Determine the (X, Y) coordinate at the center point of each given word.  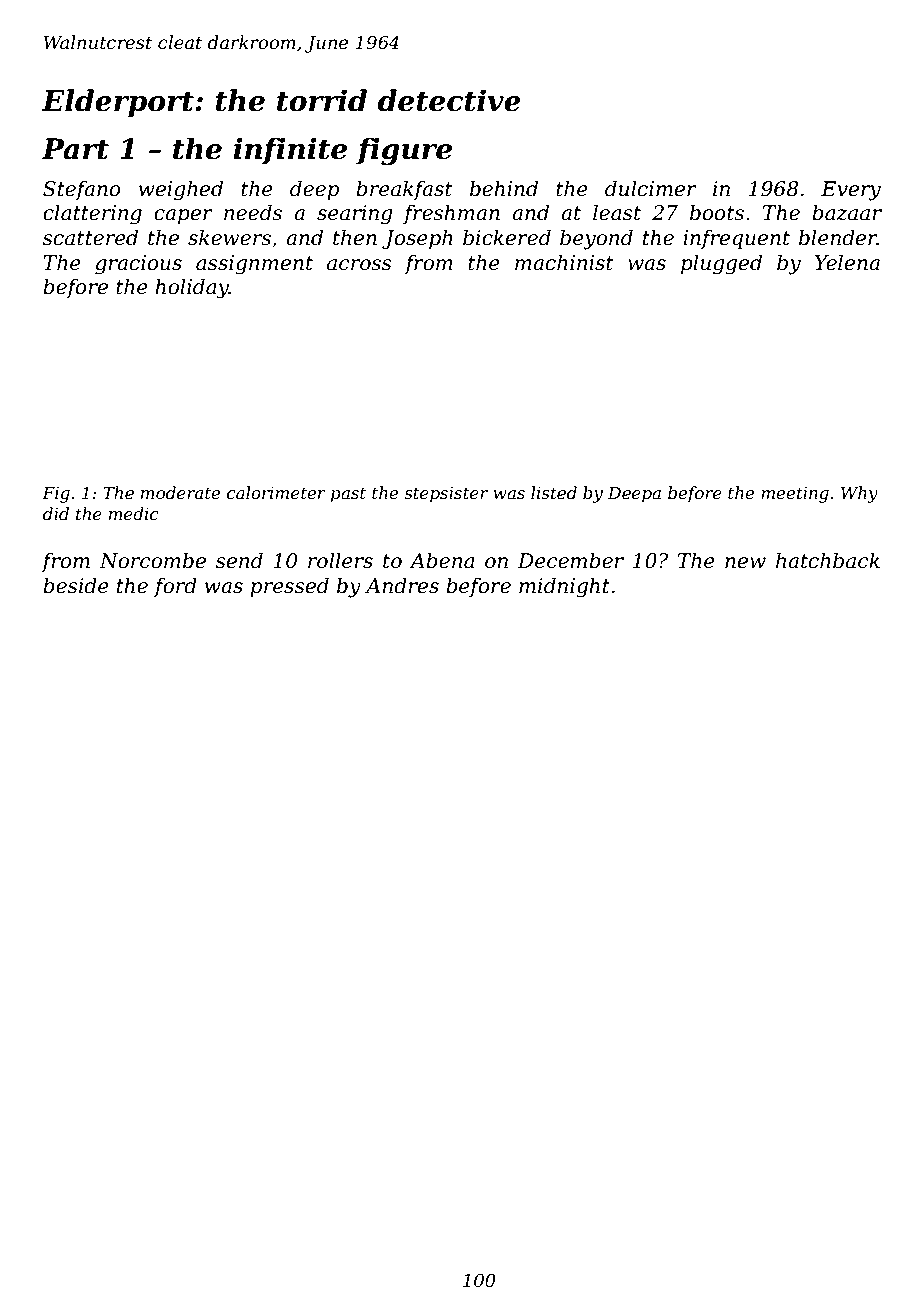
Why (859, 494)
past (348, 495)
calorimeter (276, 492)
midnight (564, 587)
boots (717, 212)
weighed (181, 190)
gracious (138, 265)
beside (76, 585)
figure (404, 151)
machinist (564, 262)
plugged (721, 264)
